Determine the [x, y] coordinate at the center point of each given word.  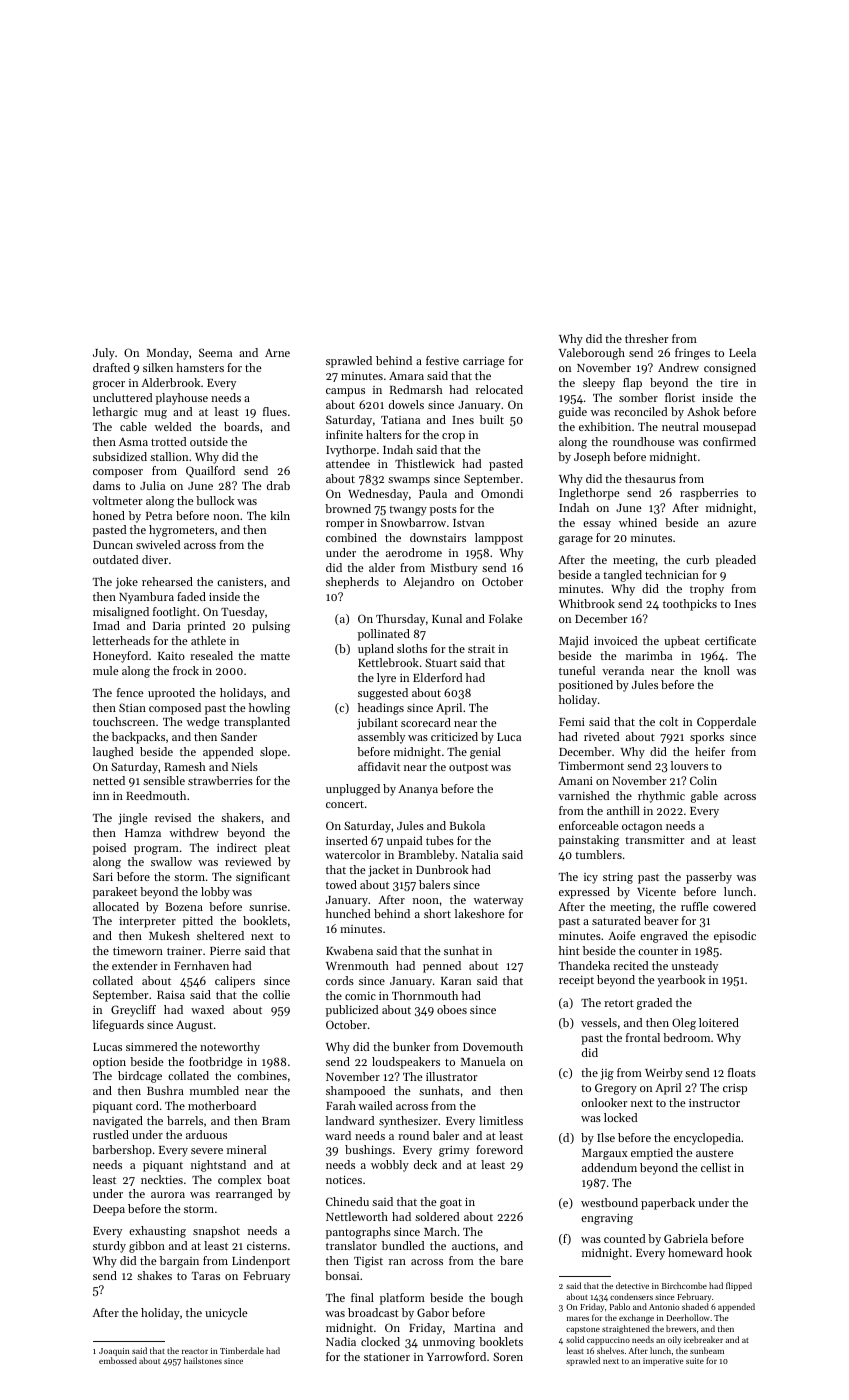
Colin [703, 780]
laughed [113, 753]
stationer [387, 1357]
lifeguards [118, 1026]
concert [345, 804]
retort [619, 1003]
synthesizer [408, 1122]
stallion [169, 456]
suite [695, 1361]
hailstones [203, 1360]
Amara [406, 376]
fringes [692, 354]
